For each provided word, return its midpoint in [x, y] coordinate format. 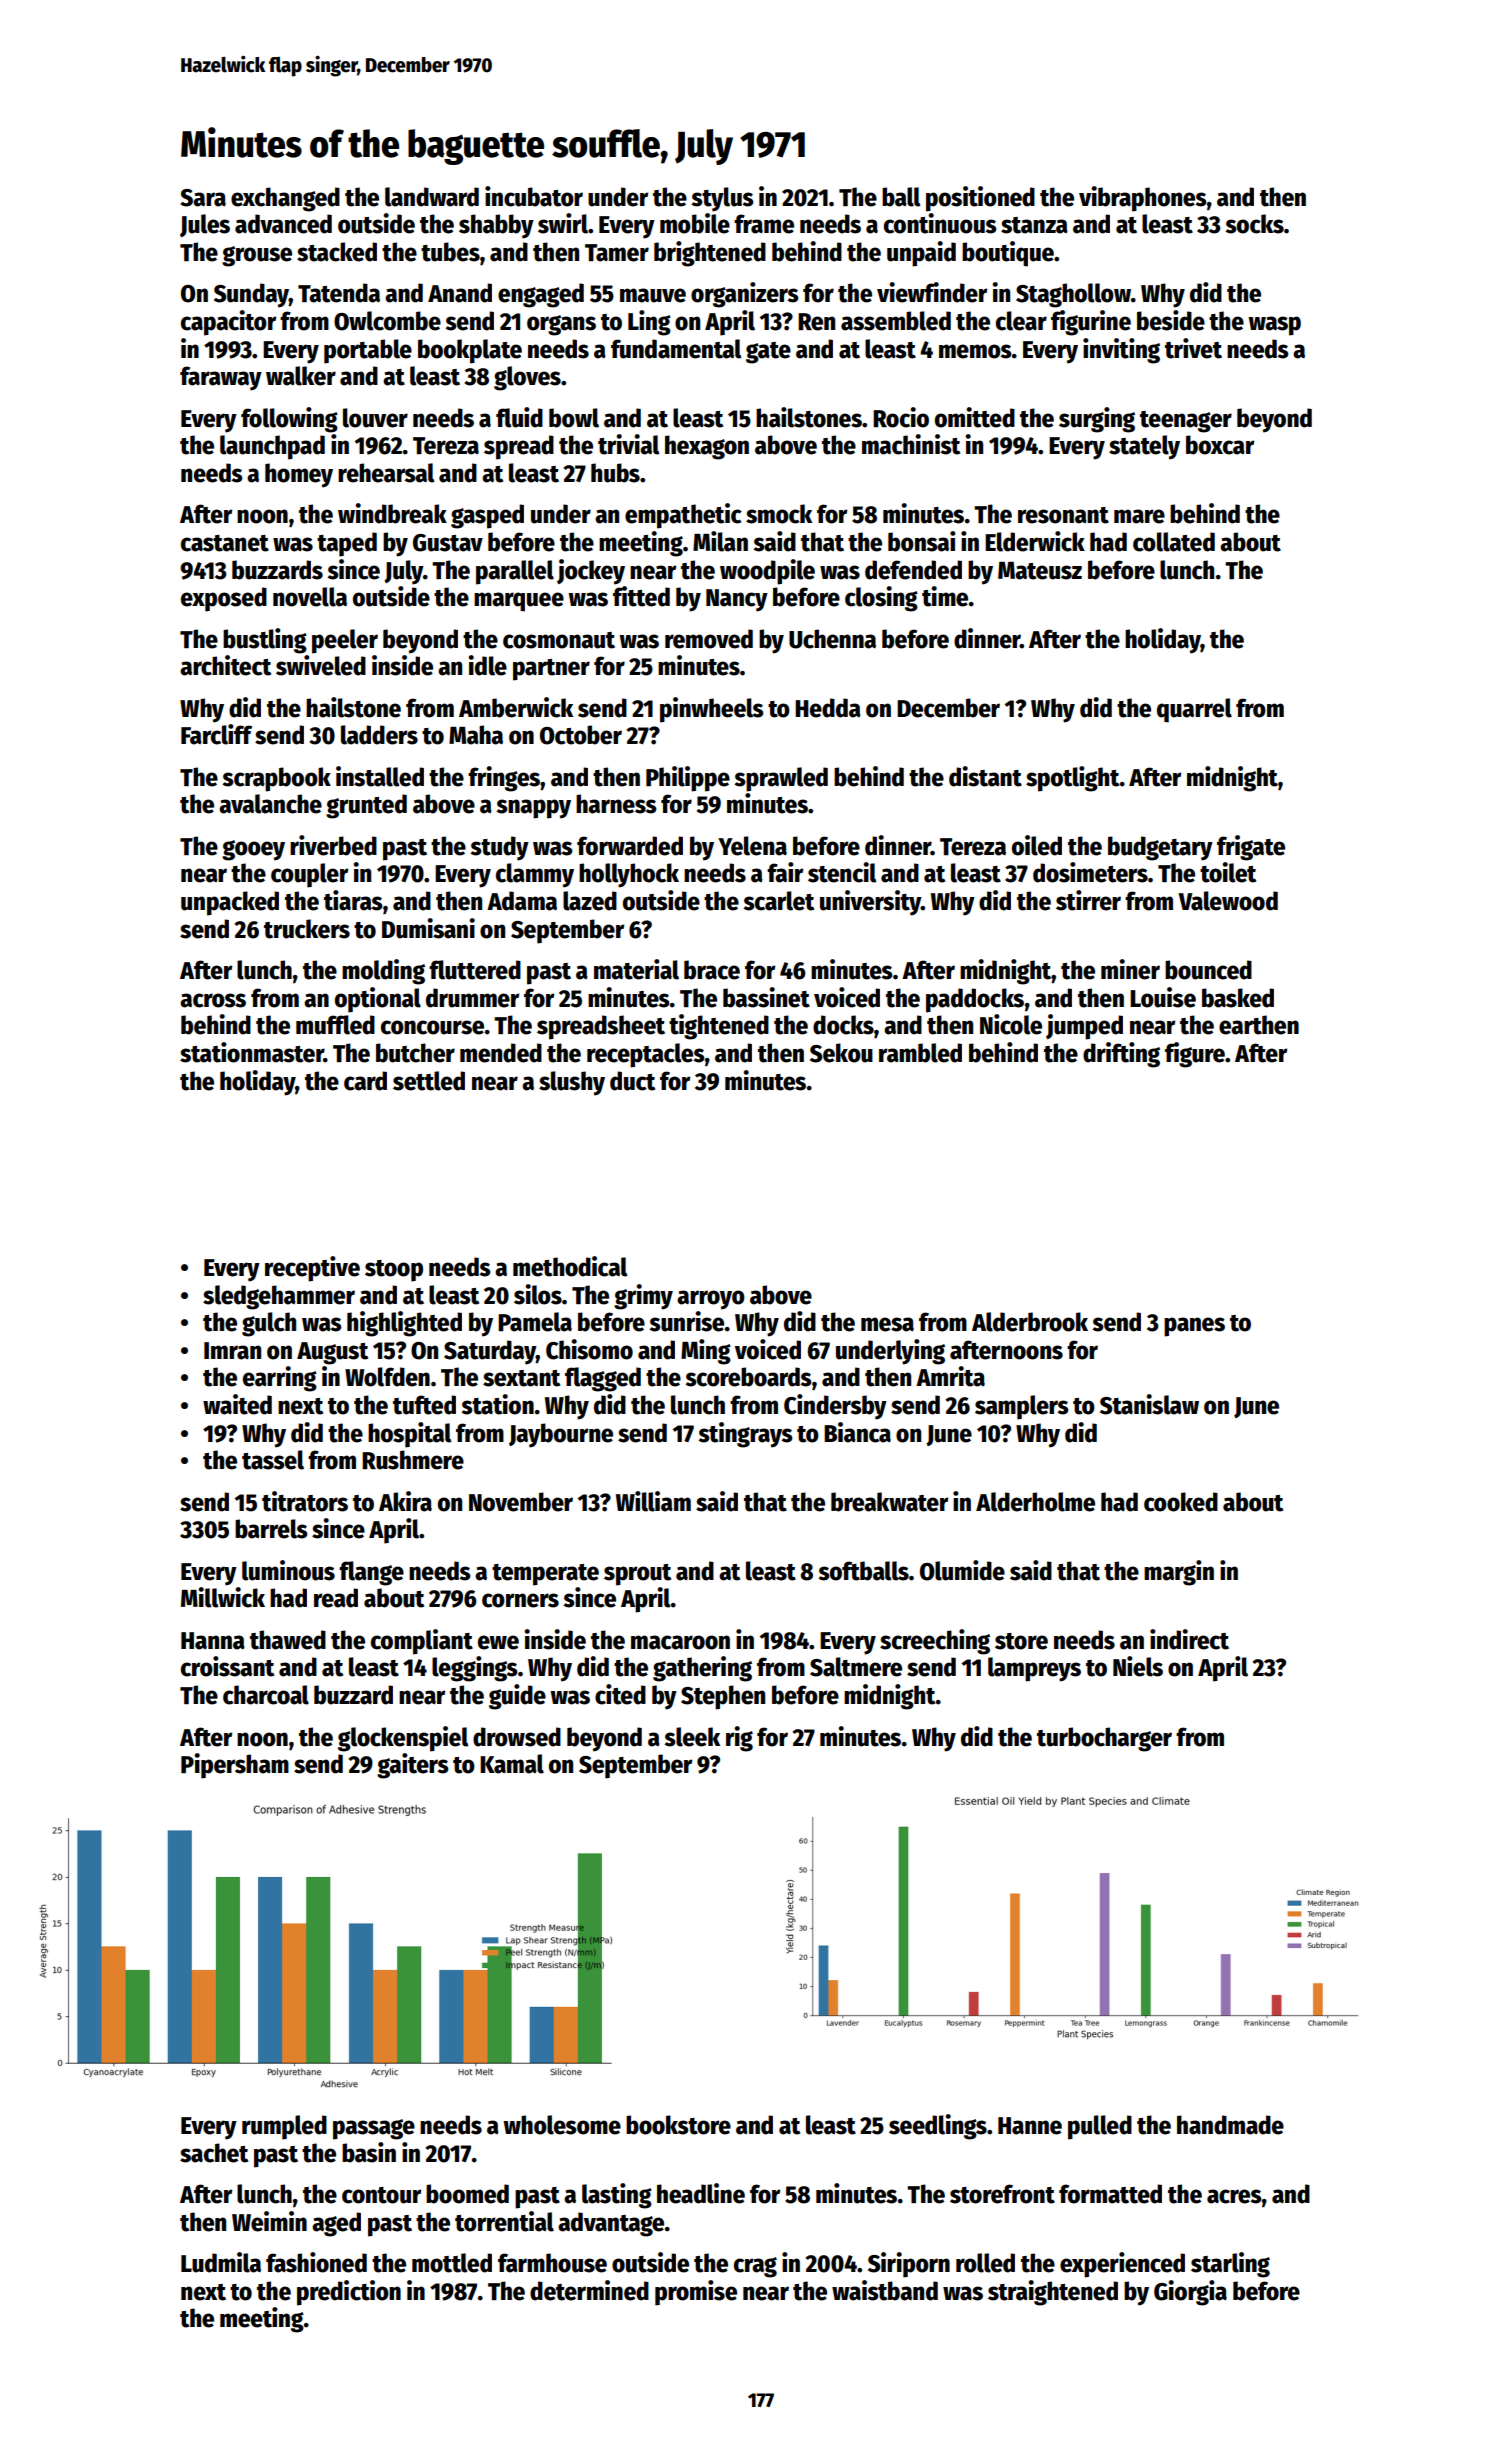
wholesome [562, 2125]
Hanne [1030, 2126]
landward [432, 197]
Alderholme [1035, 1502]
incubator [534, 196]
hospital [409, 1435]
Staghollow [1073, 295]
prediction [349, 2293]
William [653, 1501]
